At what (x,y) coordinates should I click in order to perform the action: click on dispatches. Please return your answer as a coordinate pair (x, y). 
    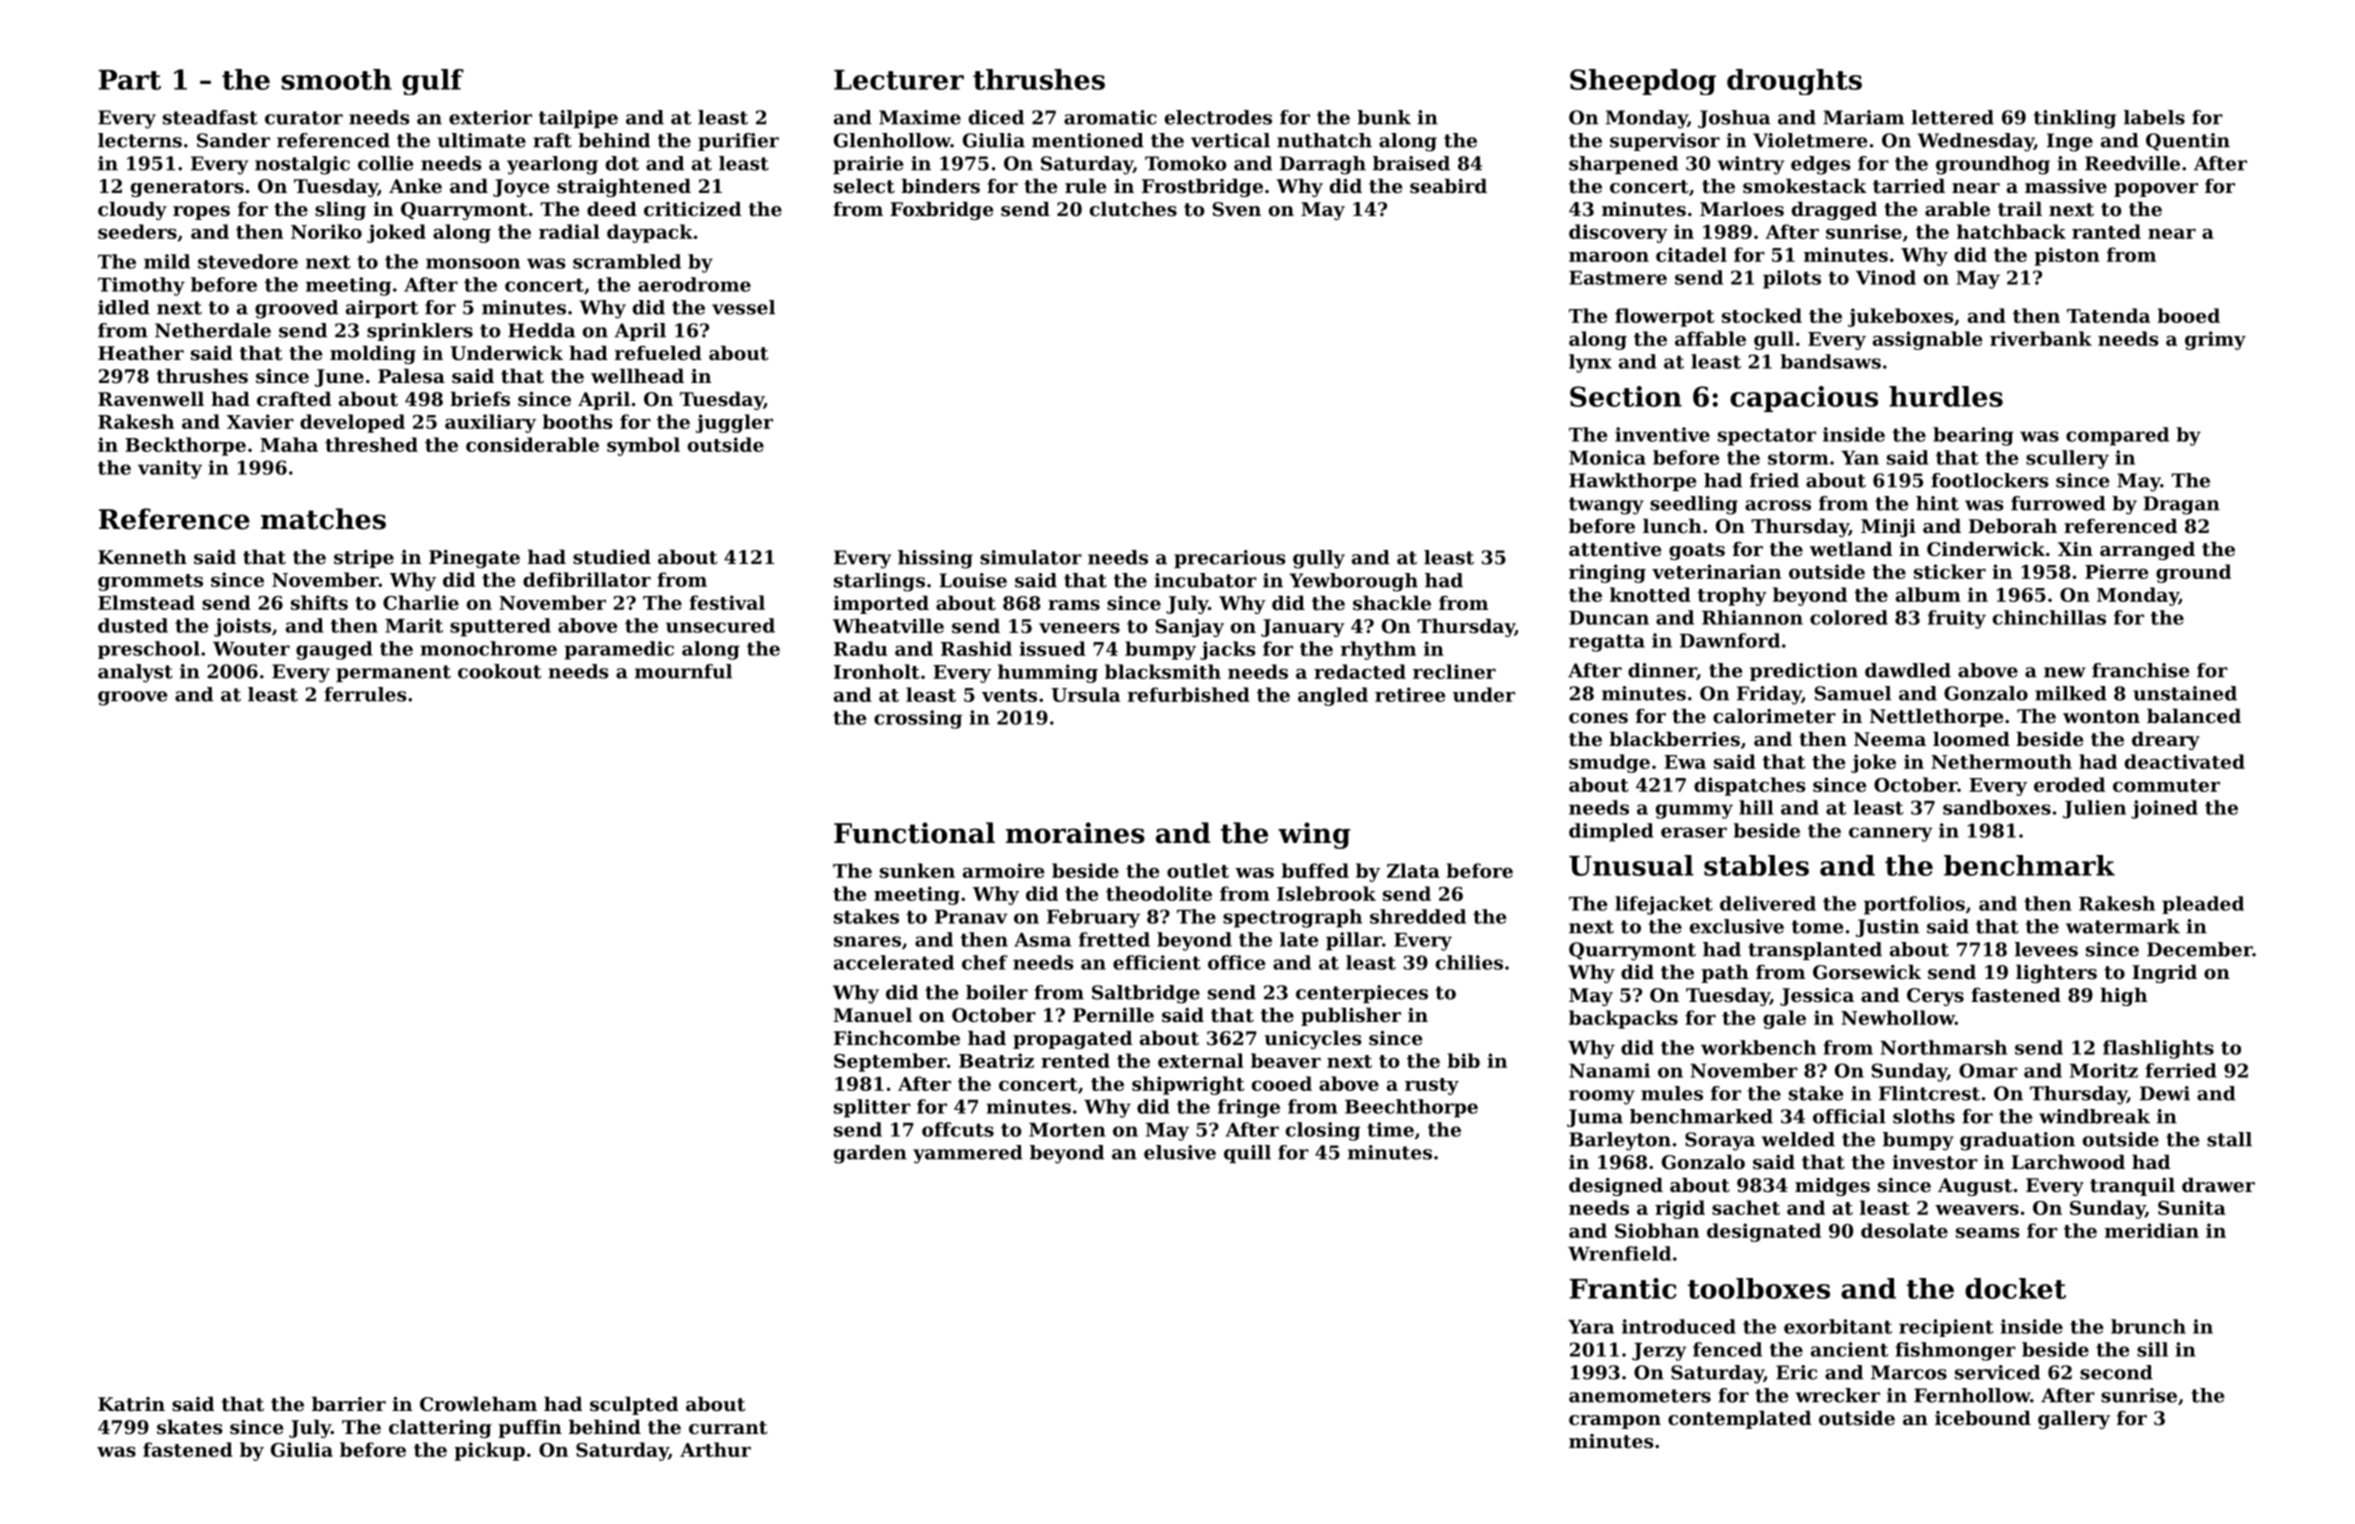
    Looking at the image, I should click on (1749, 786).
